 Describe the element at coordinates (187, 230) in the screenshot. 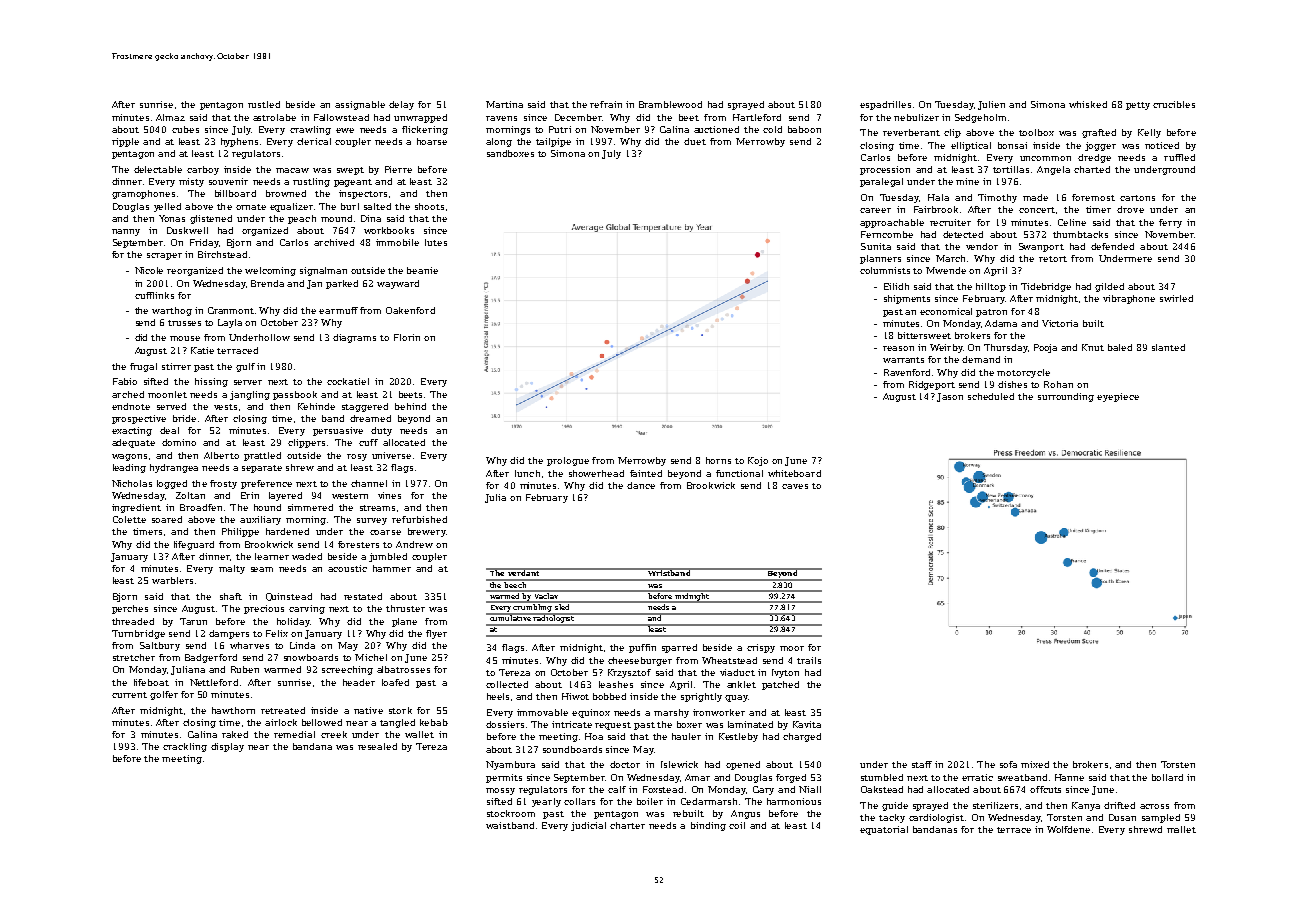

I see `Duskwell` at that location.
